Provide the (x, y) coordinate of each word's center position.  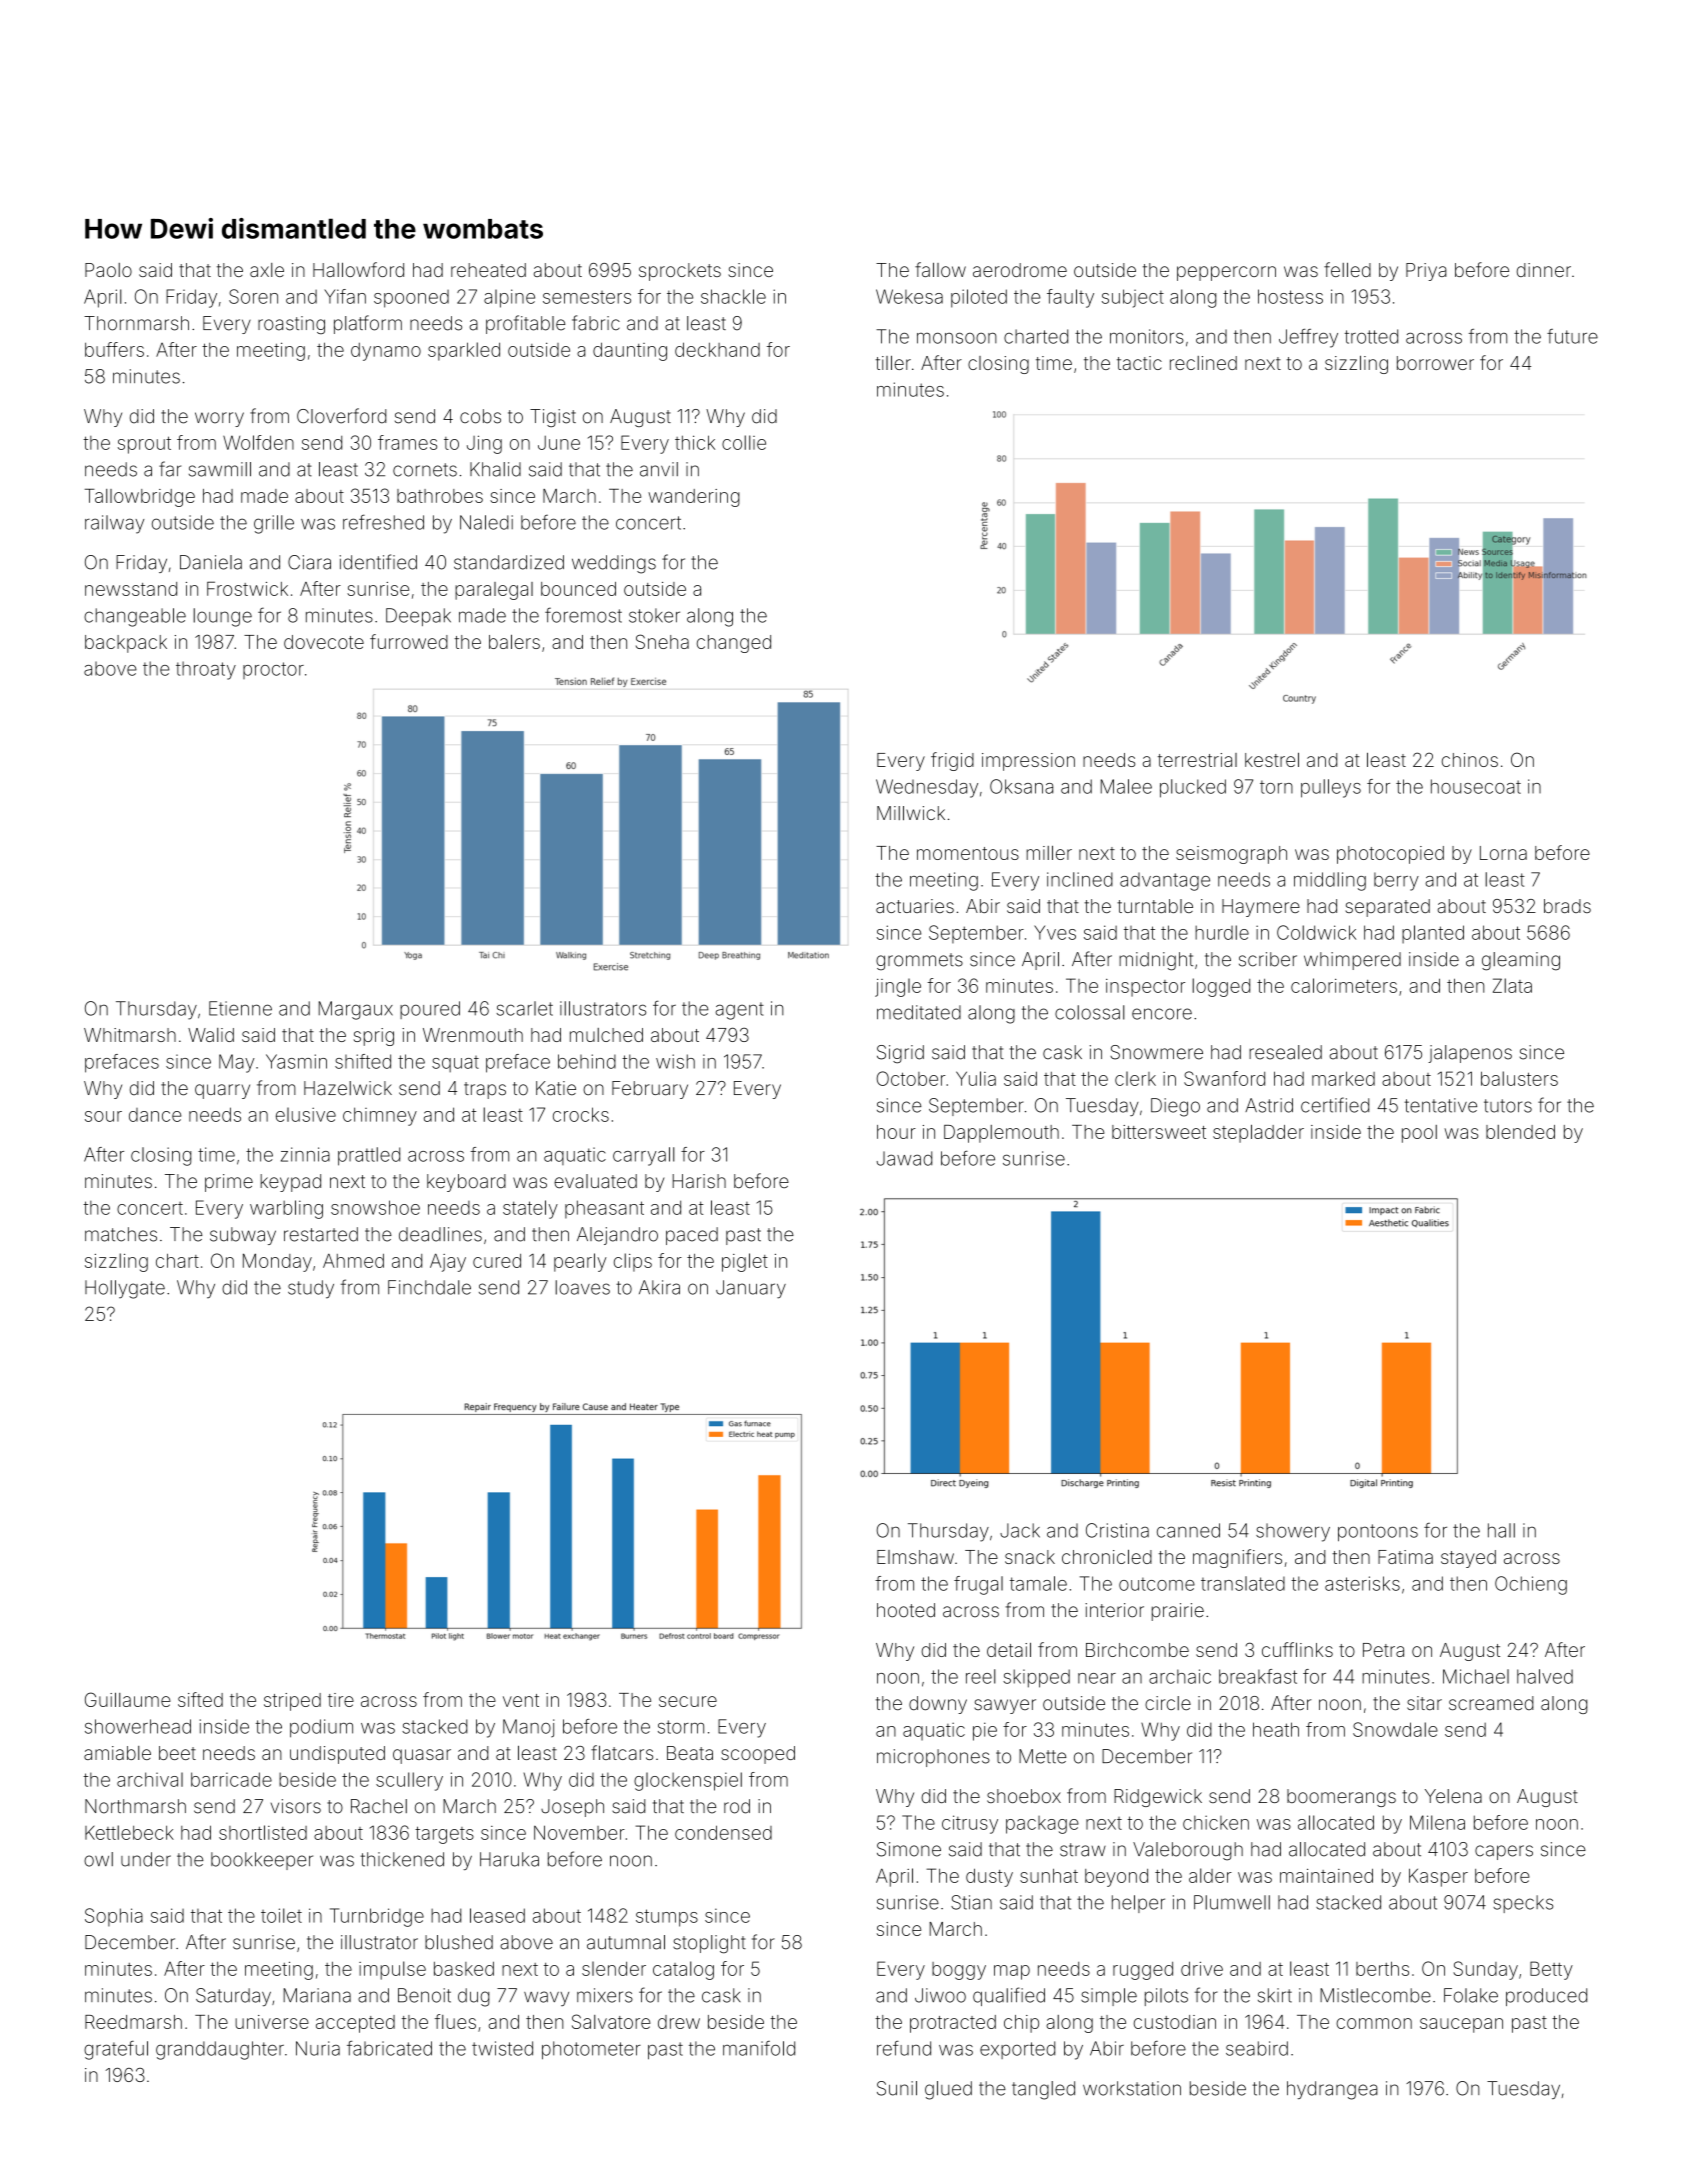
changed (734, 644)
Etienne (240, 1008)
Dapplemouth (1001, 1134)
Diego (1175, 1107)
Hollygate (125, 1289)
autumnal (626, 1942)
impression (1028, 762)
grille (274, 524)
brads (1567, 906)
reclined (1203, 363)
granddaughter (220, 2050)
